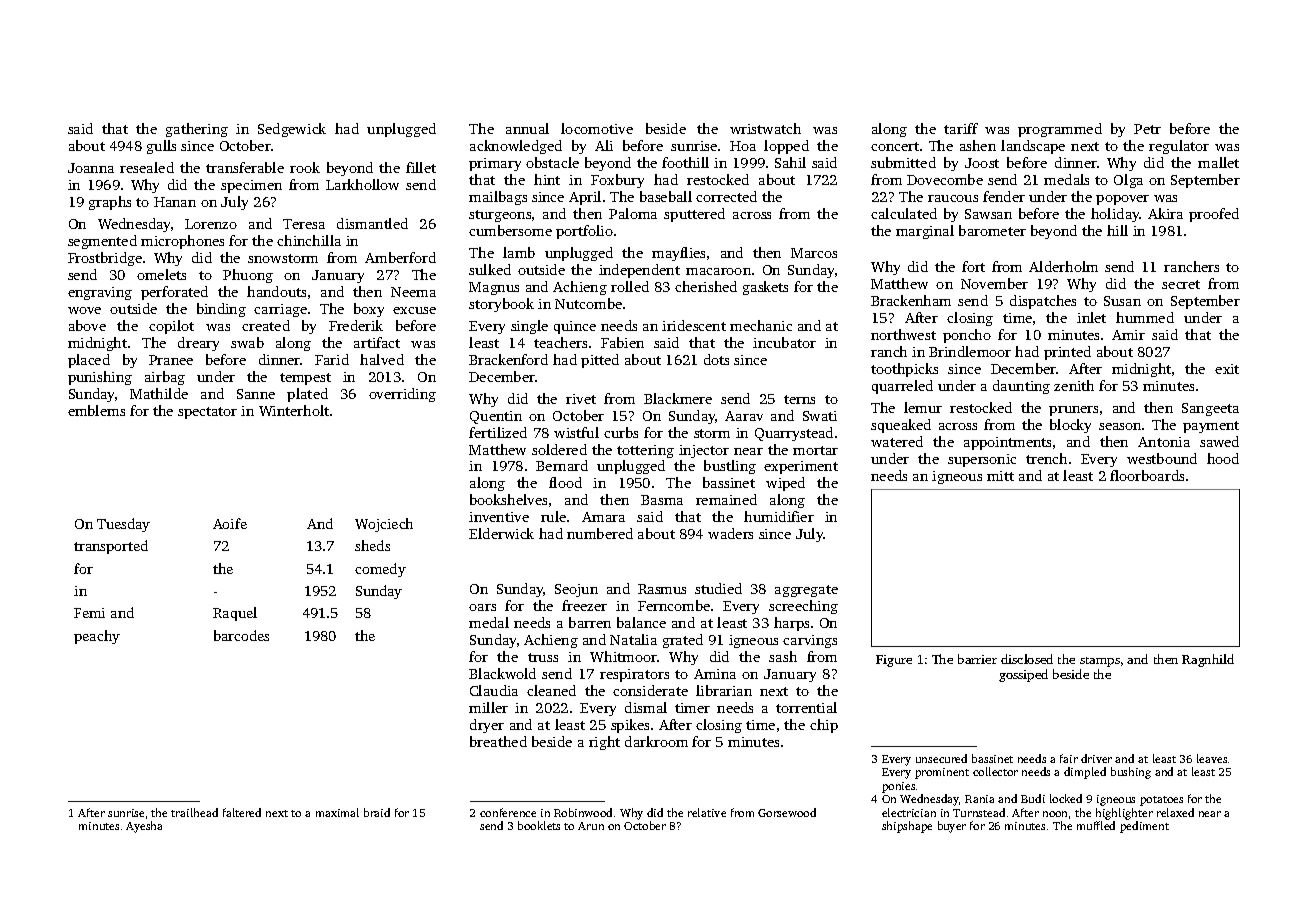  What do you see at coordinates (1060, 130) in the page?
I see `programmed` at bounding box center [1060, 130].
